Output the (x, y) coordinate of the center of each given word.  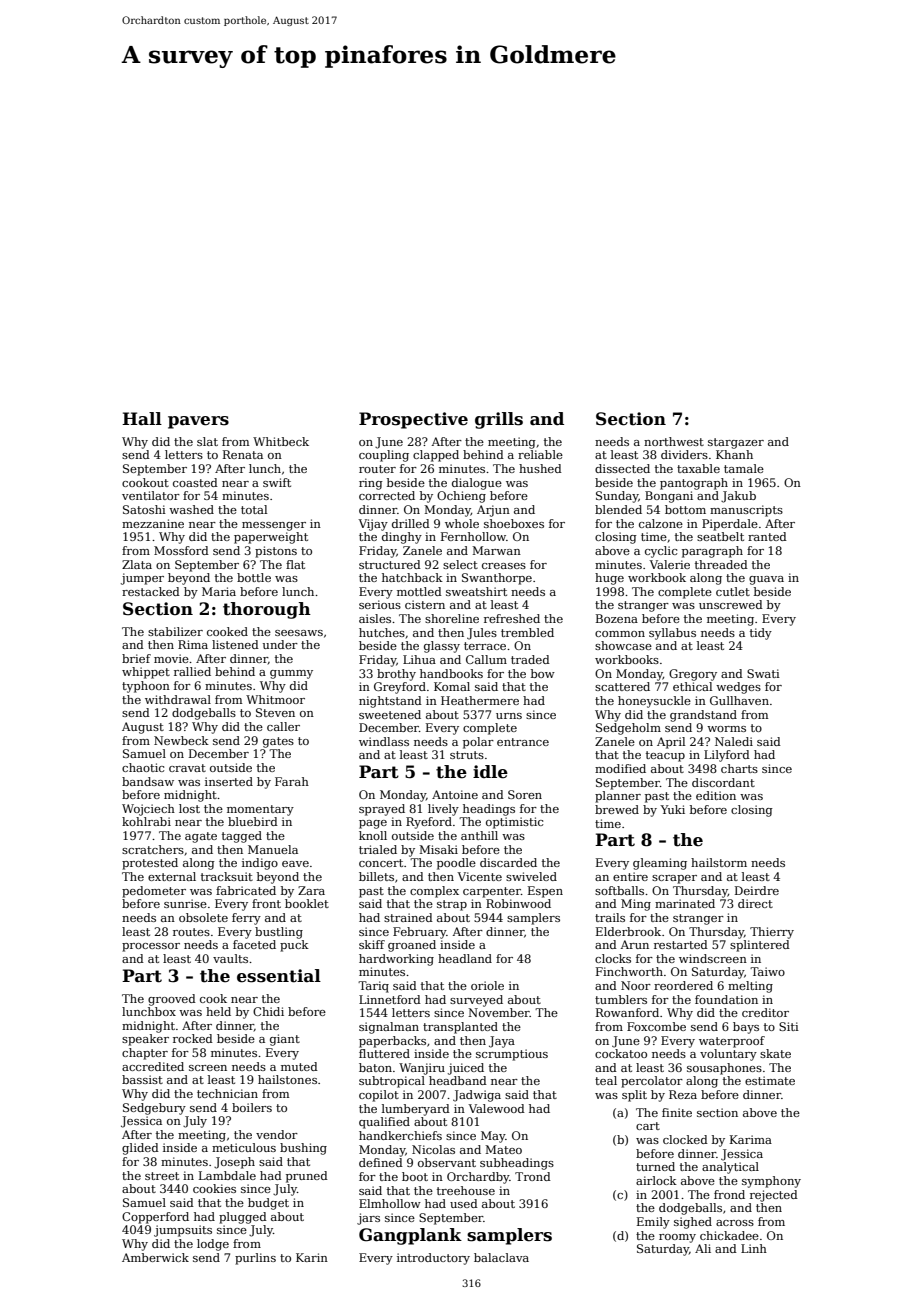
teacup (665, 756)
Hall (142, 419)
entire (630, 876)
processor (151, 947)
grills (499, 420)
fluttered (384, 1053)
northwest (674, 441)
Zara (311, 890)
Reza (683, 1094)
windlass (384, 741)
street (162, 1176)
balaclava (501, 1257)
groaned (412, 946)
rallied (192, 671)
